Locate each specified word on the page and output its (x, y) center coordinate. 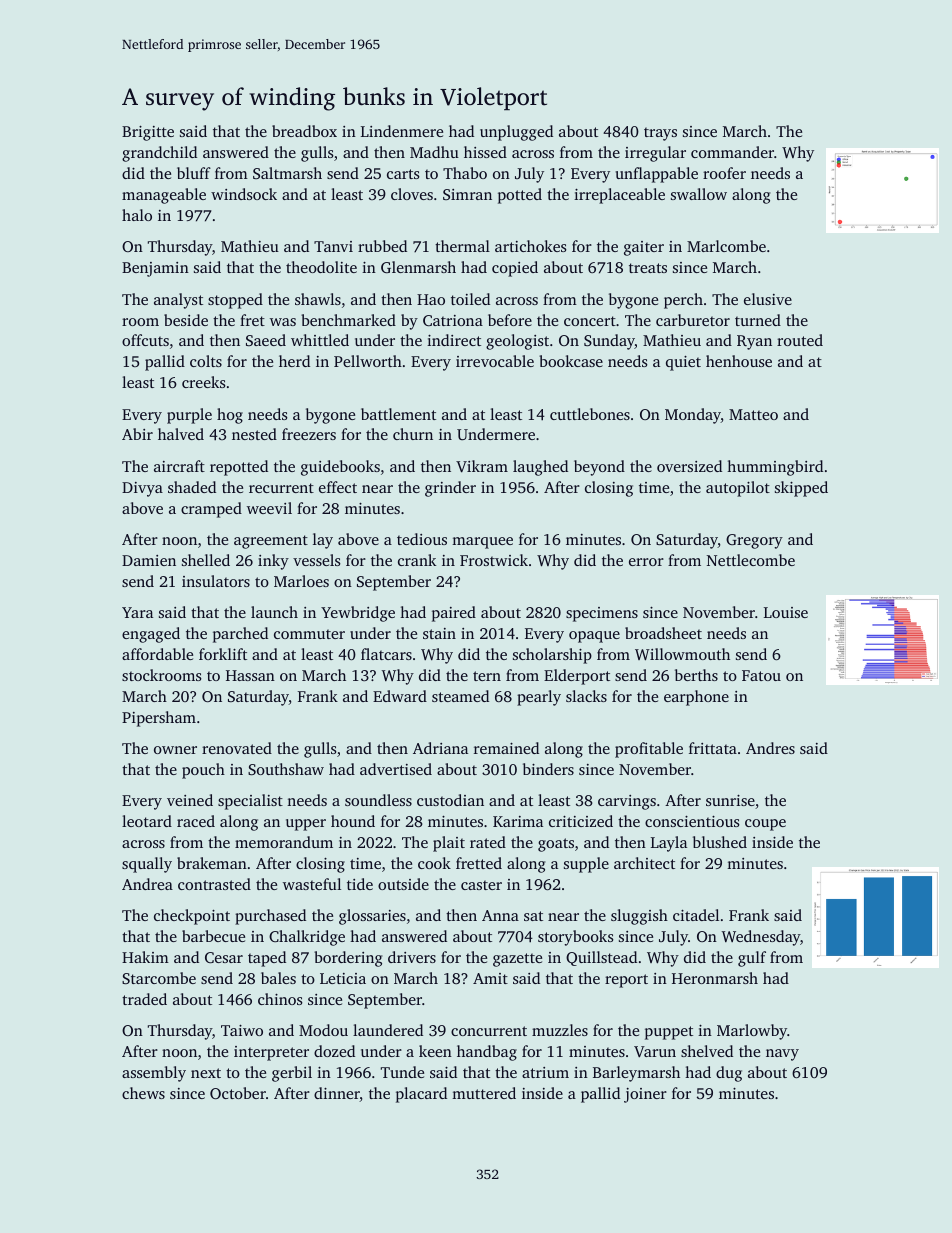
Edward (400, 696)
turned (758, 320)
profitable (649, 750)
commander (732, 152)
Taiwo (242, 1030)
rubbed (382, 246)
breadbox (304, 131)
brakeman (212, 863)
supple (586, 865)
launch (274, 612)
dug (729, 1074)
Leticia (343, 978)
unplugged (516, 133)
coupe (765, 825)
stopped (235, 301)
